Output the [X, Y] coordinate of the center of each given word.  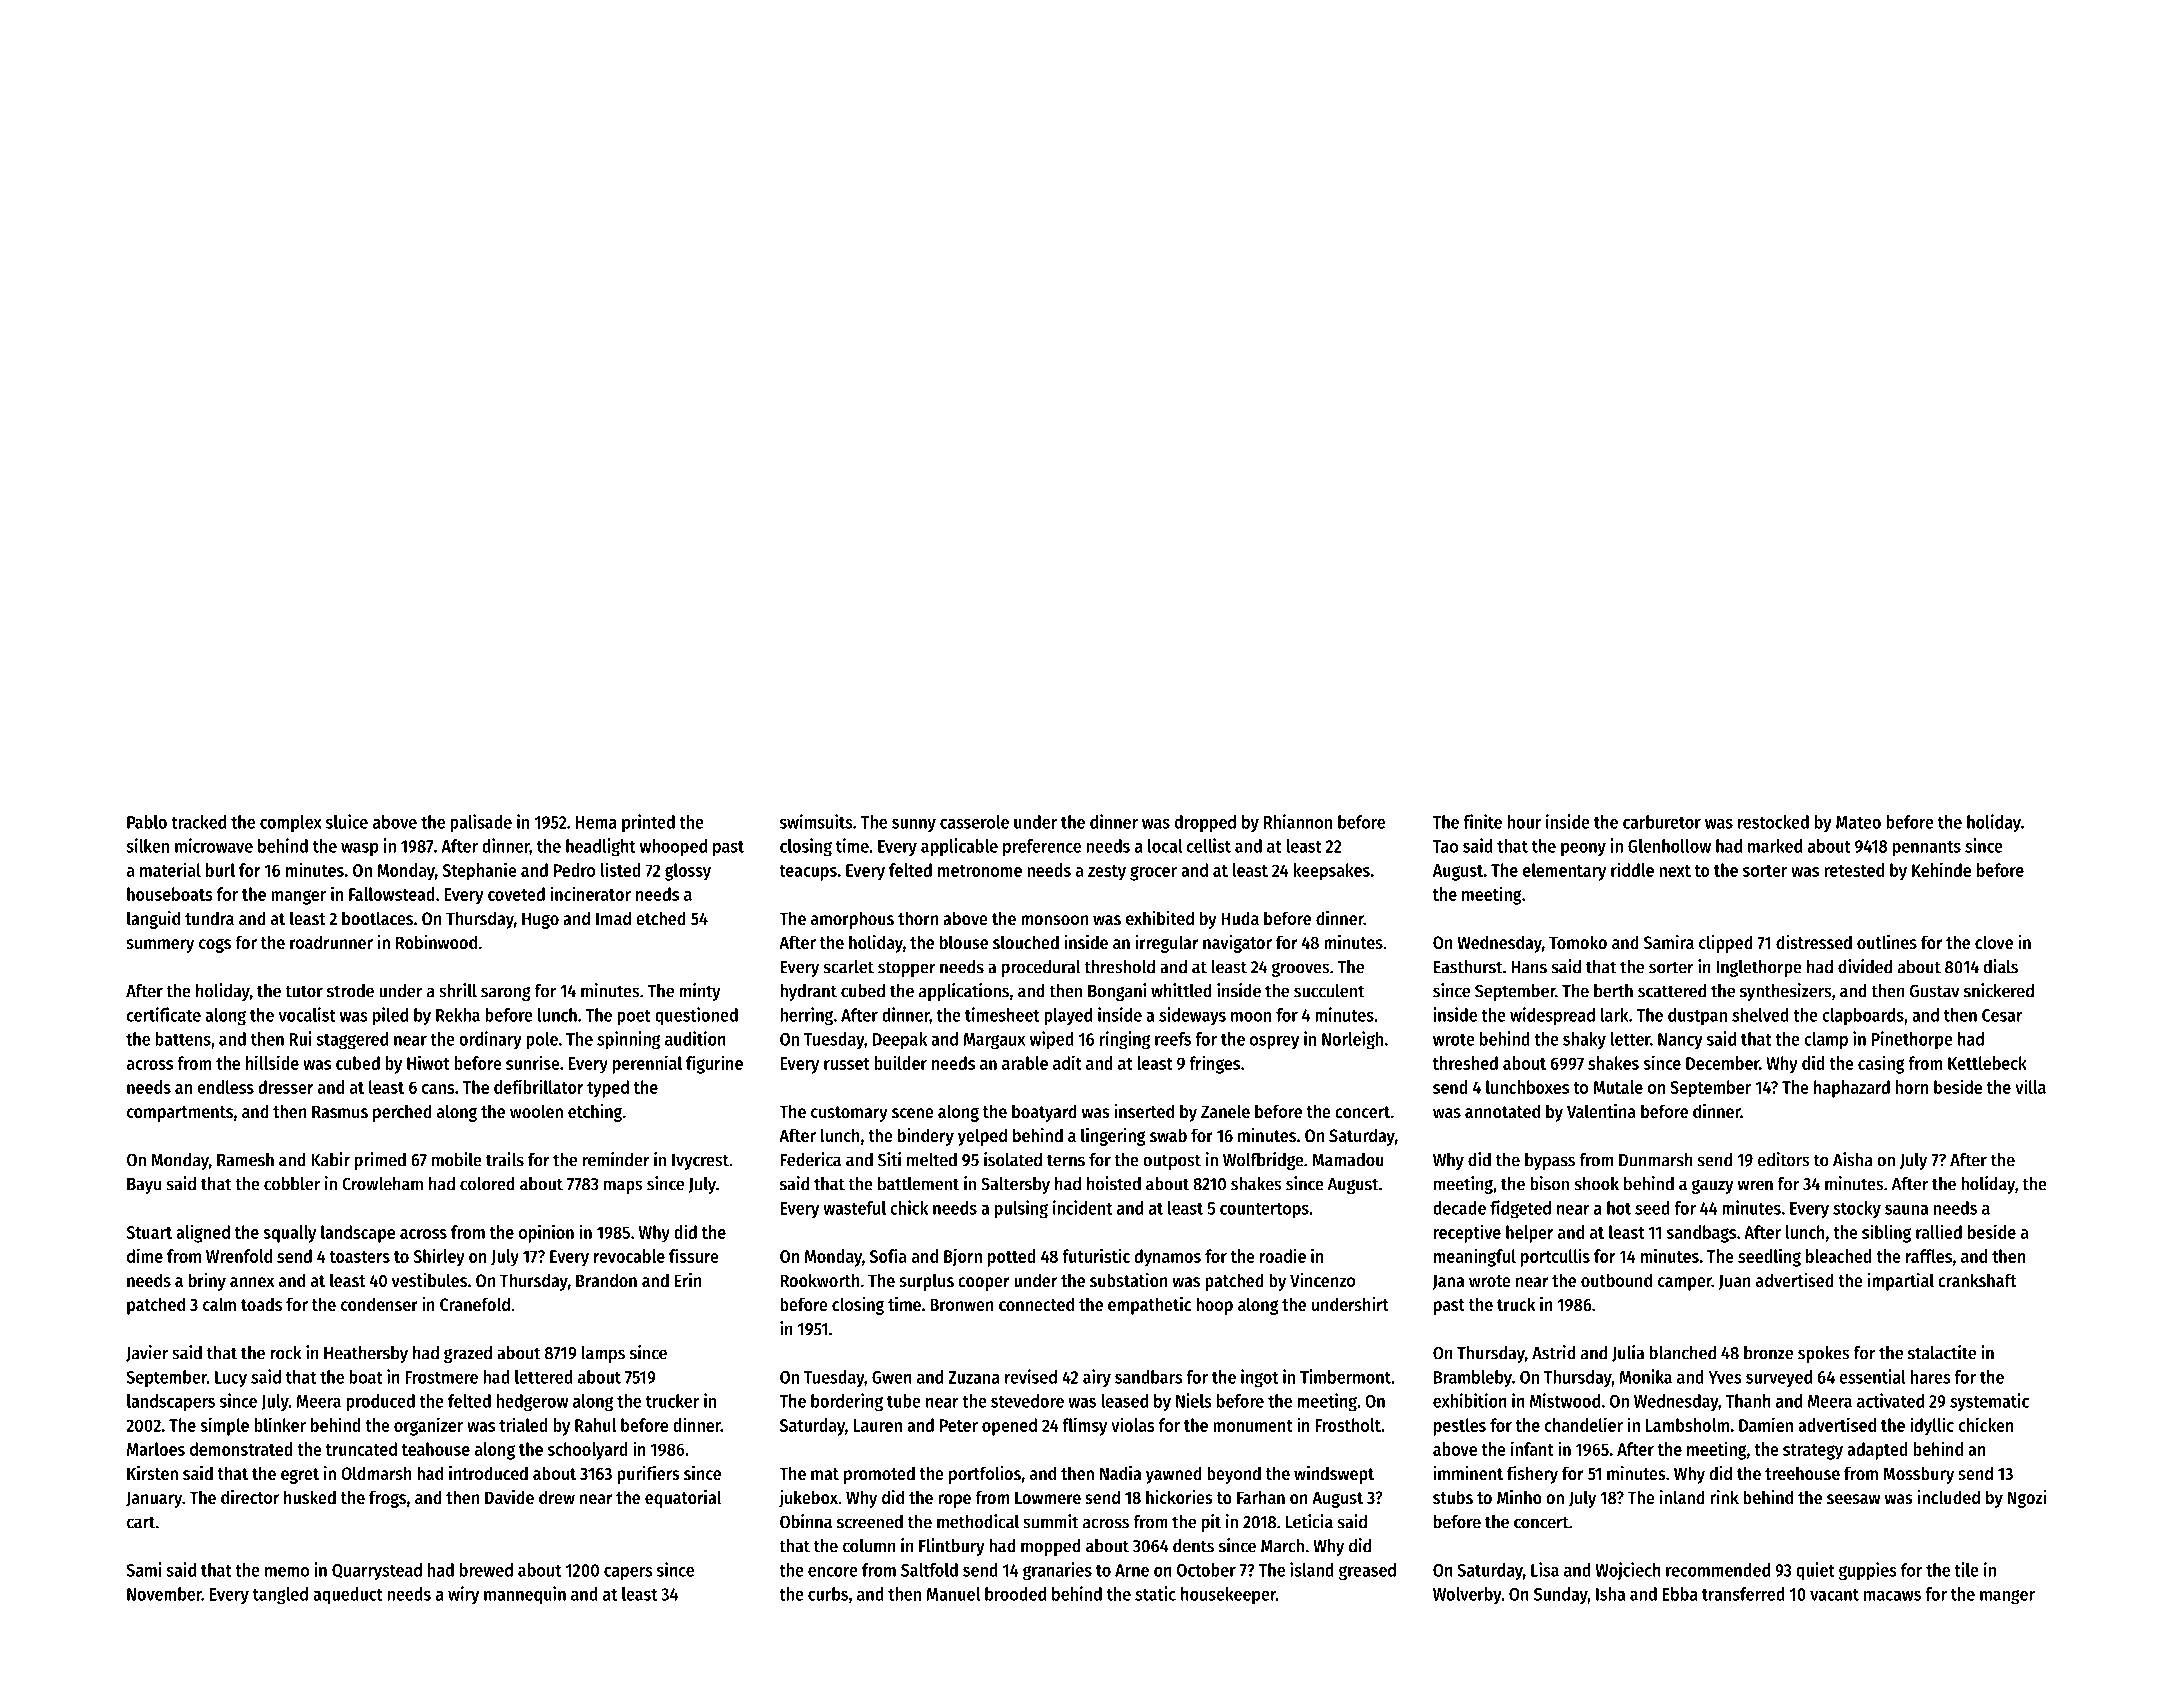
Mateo [1858, 822]
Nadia [1120, 1473]
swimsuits [816, 821]
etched [661, 918]
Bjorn [963, 1257]
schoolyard [588, 1451]
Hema [596, 822]
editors [1784, 1159]
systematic [1989, 1402]
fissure [694, 1255]
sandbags [1701, 1234]
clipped [1726, 944]
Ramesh [245, 1160]
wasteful [854, 1208]
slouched [1026, 942]
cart [141, 1522]
